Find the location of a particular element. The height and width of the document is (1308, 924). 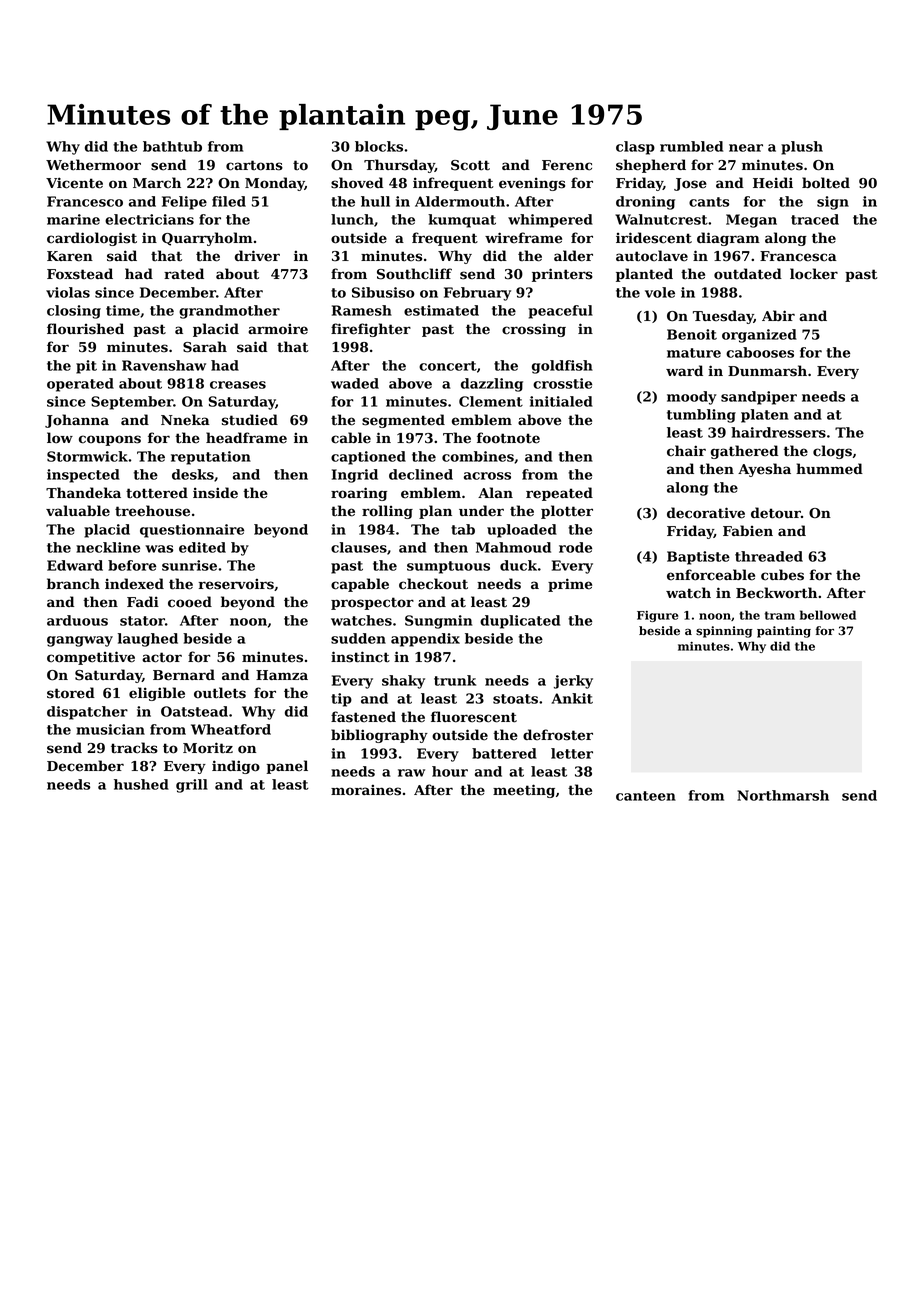

roaring is located at coordinates (359, 494).
